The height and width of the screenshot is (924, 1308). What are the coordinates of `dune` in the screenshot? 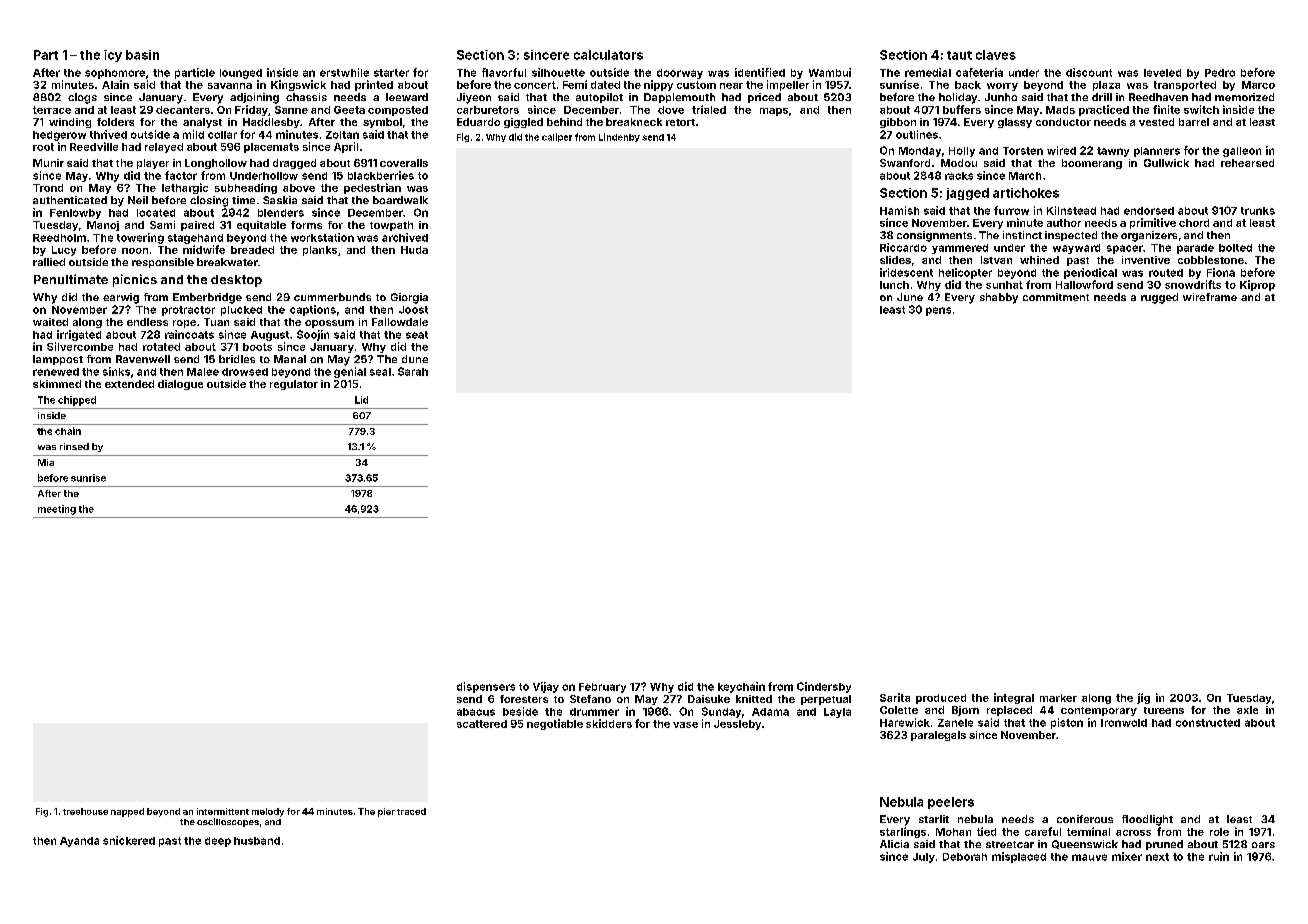 It's located at (415, 359).
